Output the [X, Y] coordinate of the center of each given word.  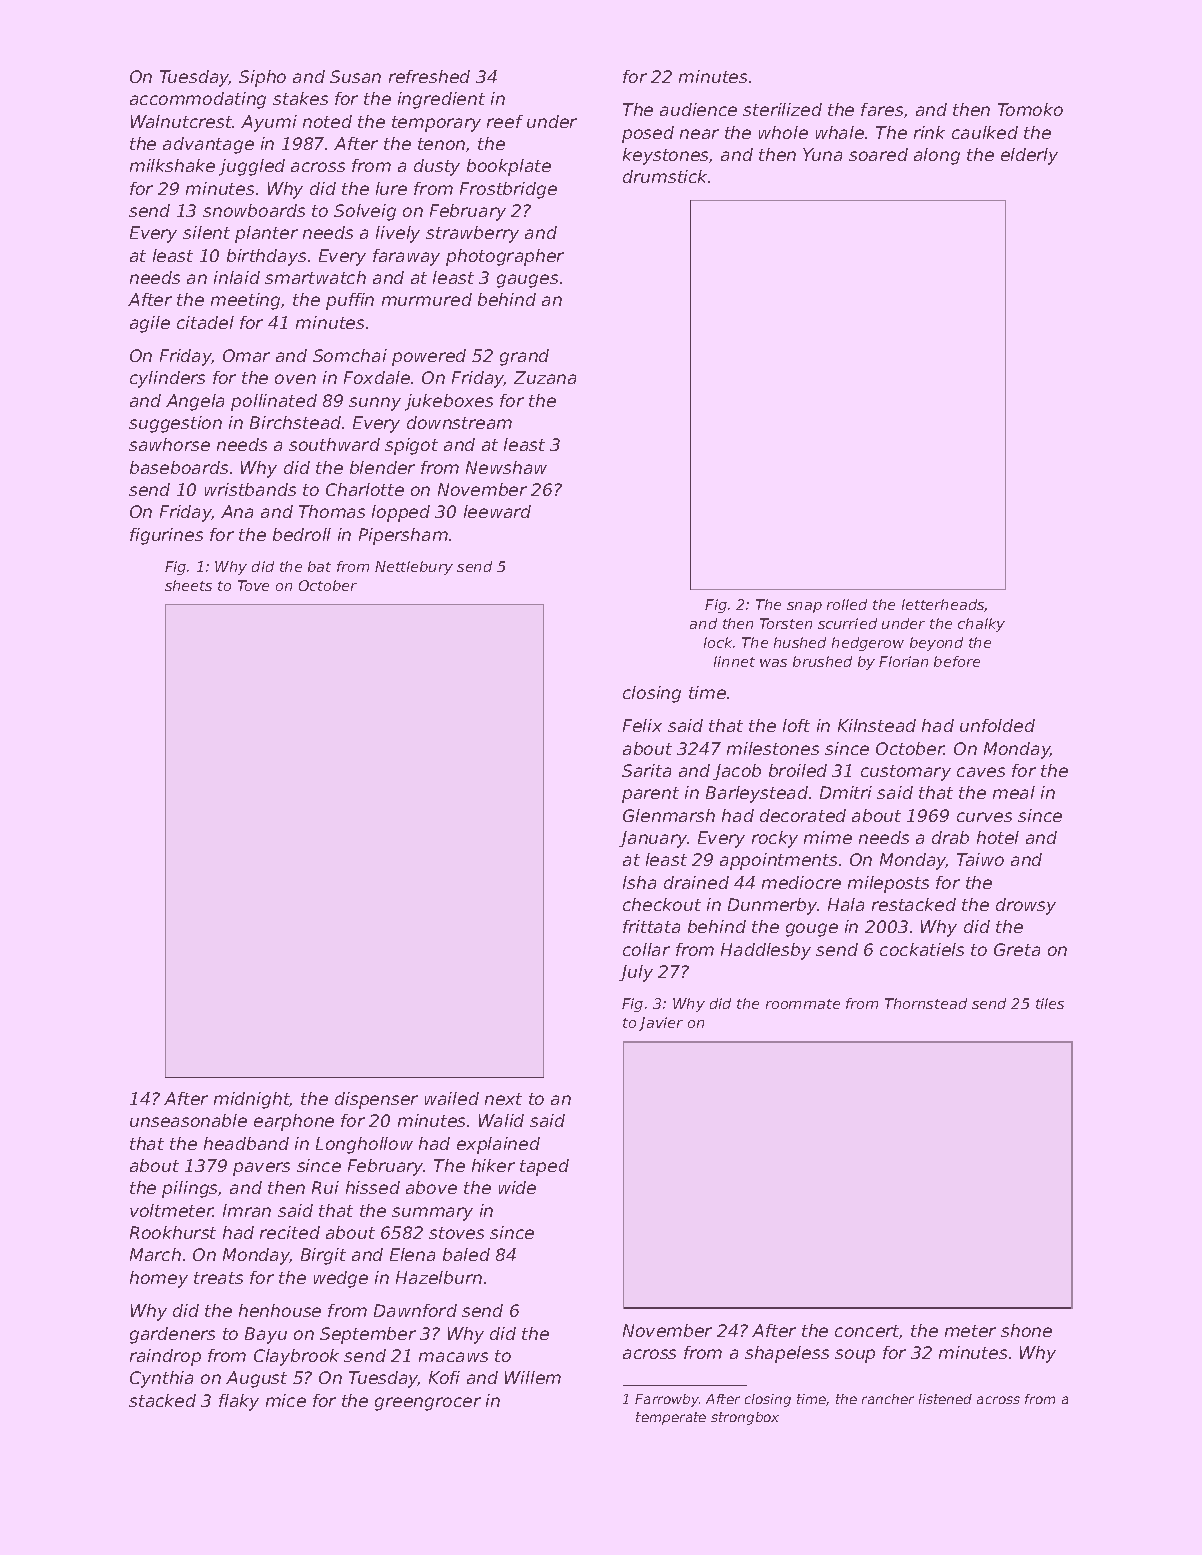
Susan [355, 76]
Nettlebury [414, 568]
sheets [188, 585]
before [957, 661]
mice [286, 1400]
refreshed [429, 76]
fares [882, 109]
